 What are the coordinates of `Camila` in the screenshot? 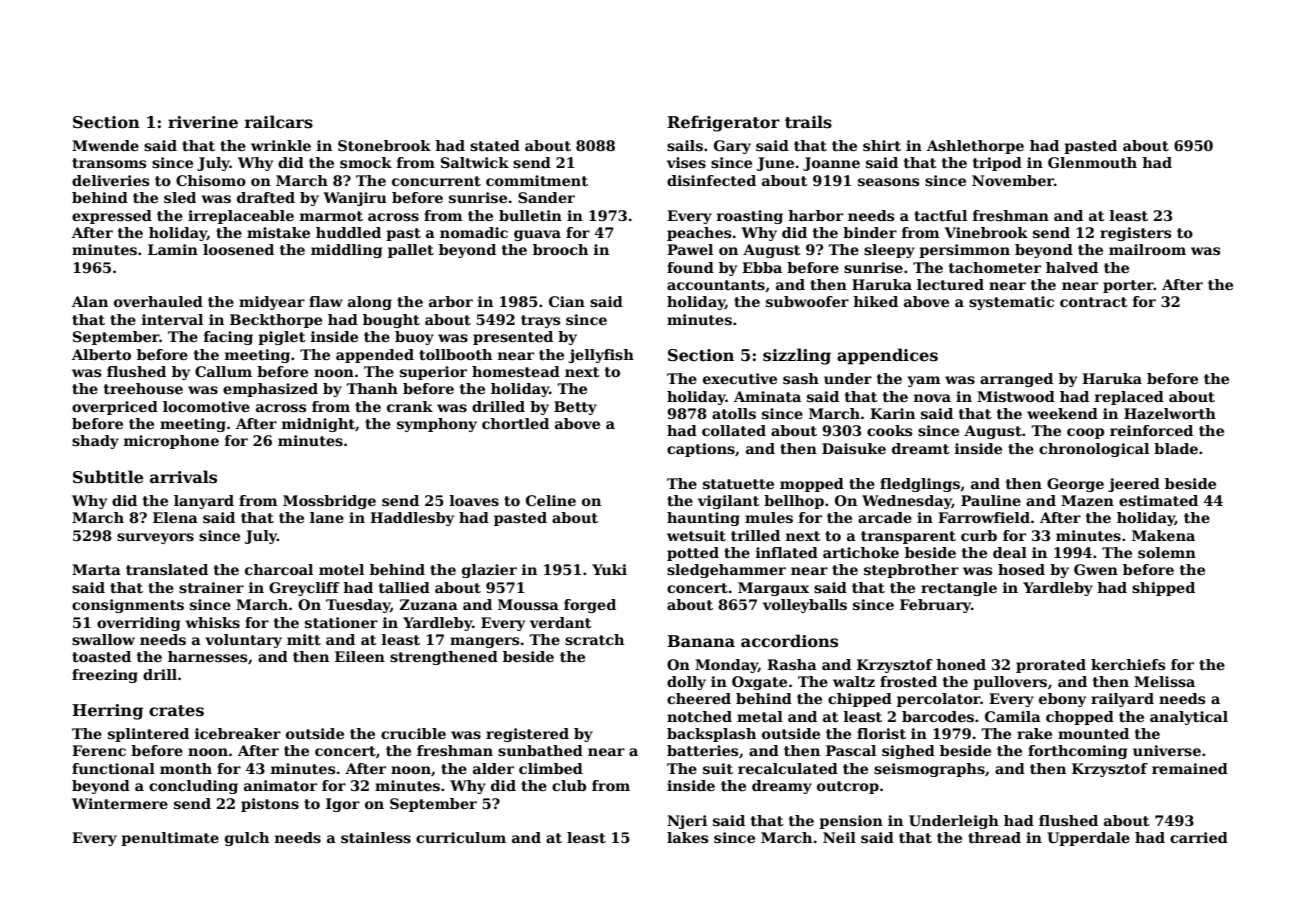 It's located at (1013, 716).
